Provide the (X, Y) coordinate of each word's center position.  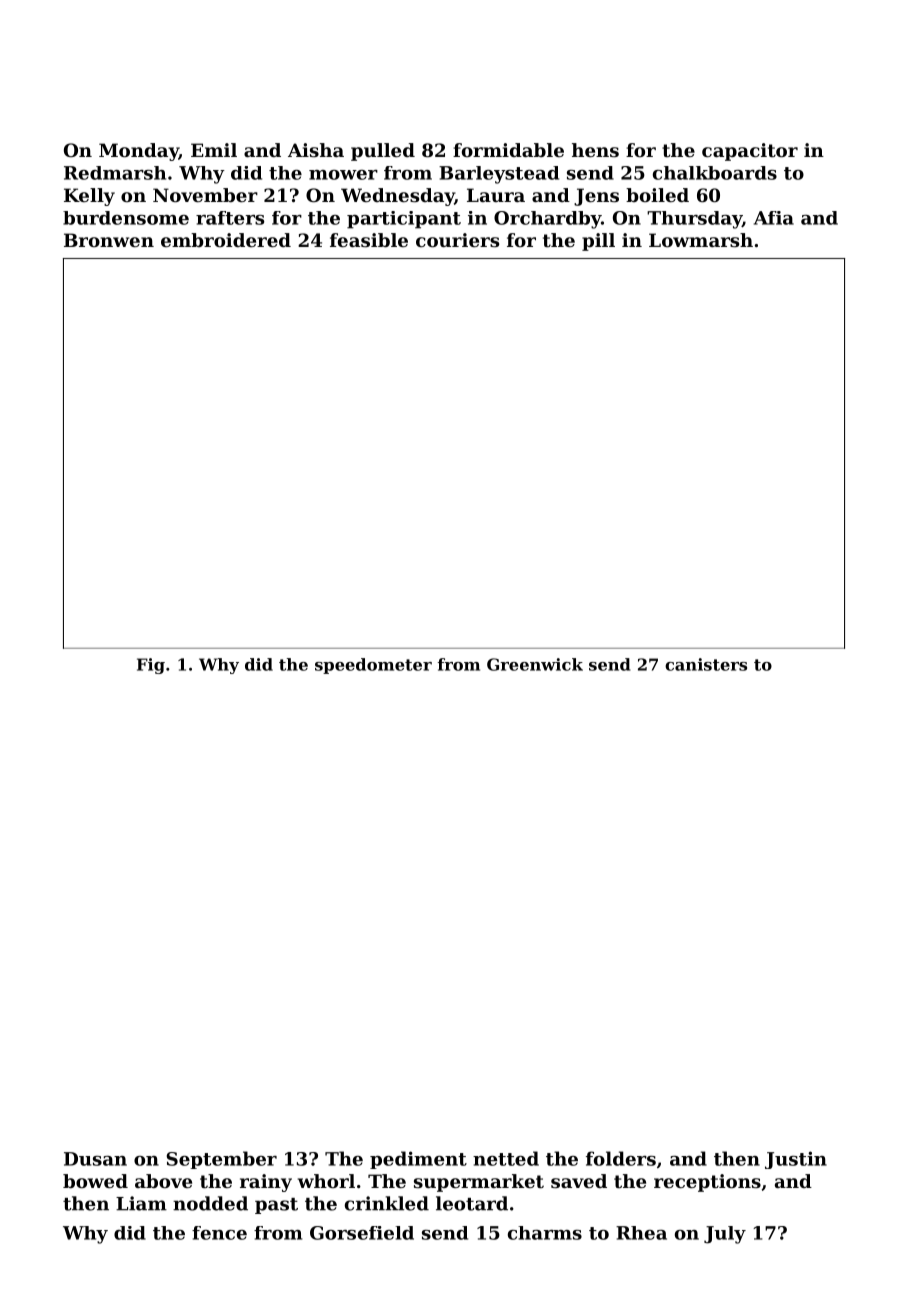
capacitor (750, 152)
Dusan (95, 1159)
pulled (383, 152)
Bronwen (109, 240)
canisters (706, 664)
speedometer (373, 666)
